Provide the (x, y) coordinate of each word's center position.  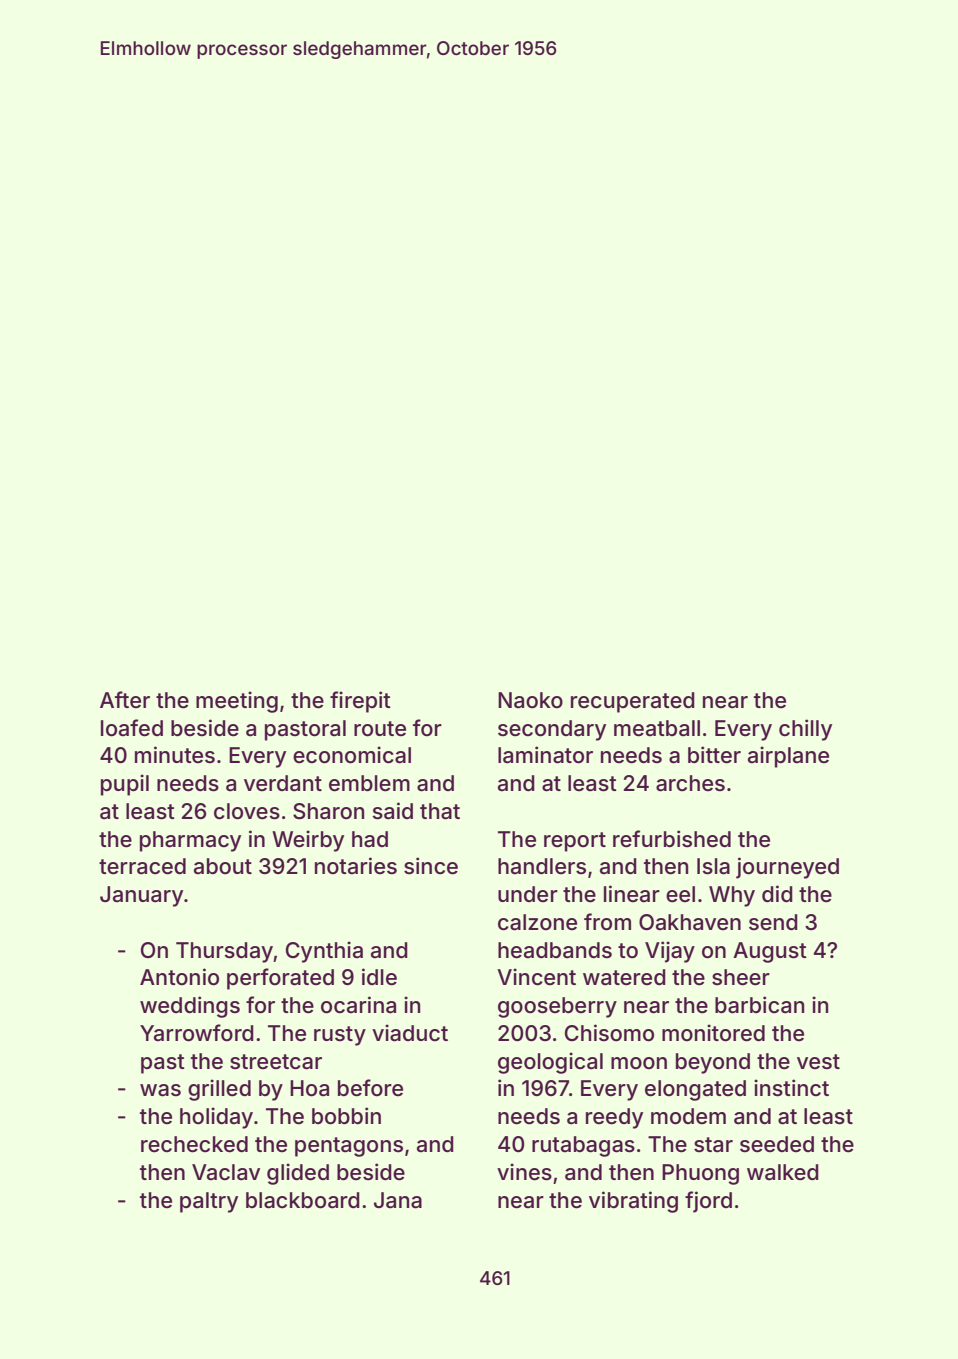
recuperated (633, 702)
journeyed (787, 868)
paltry (209, 1202)
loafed (132, 728)
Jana (398, 1200)
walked (783, 1172)
